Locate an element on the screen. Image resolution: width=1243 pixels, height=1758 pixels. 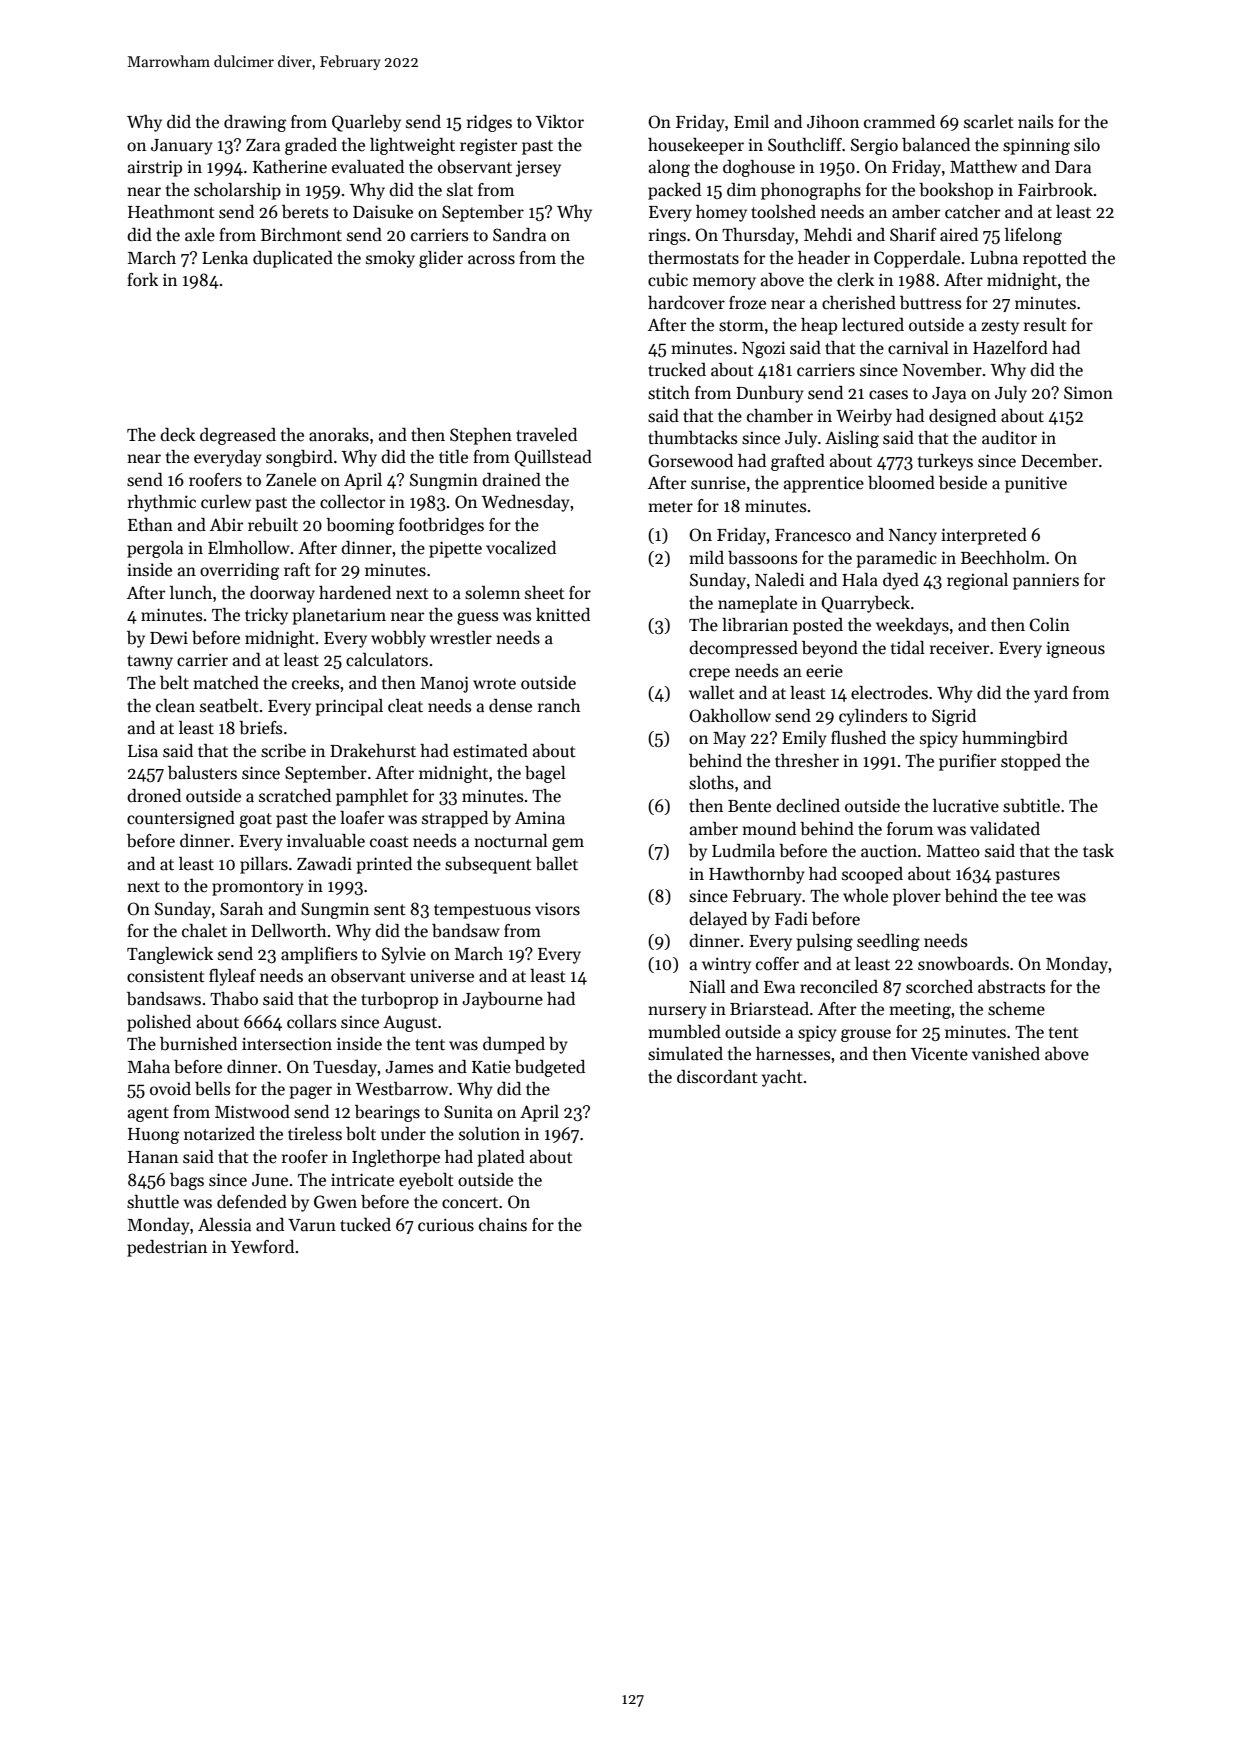
turkeys is located at coordinates (945, 462).
